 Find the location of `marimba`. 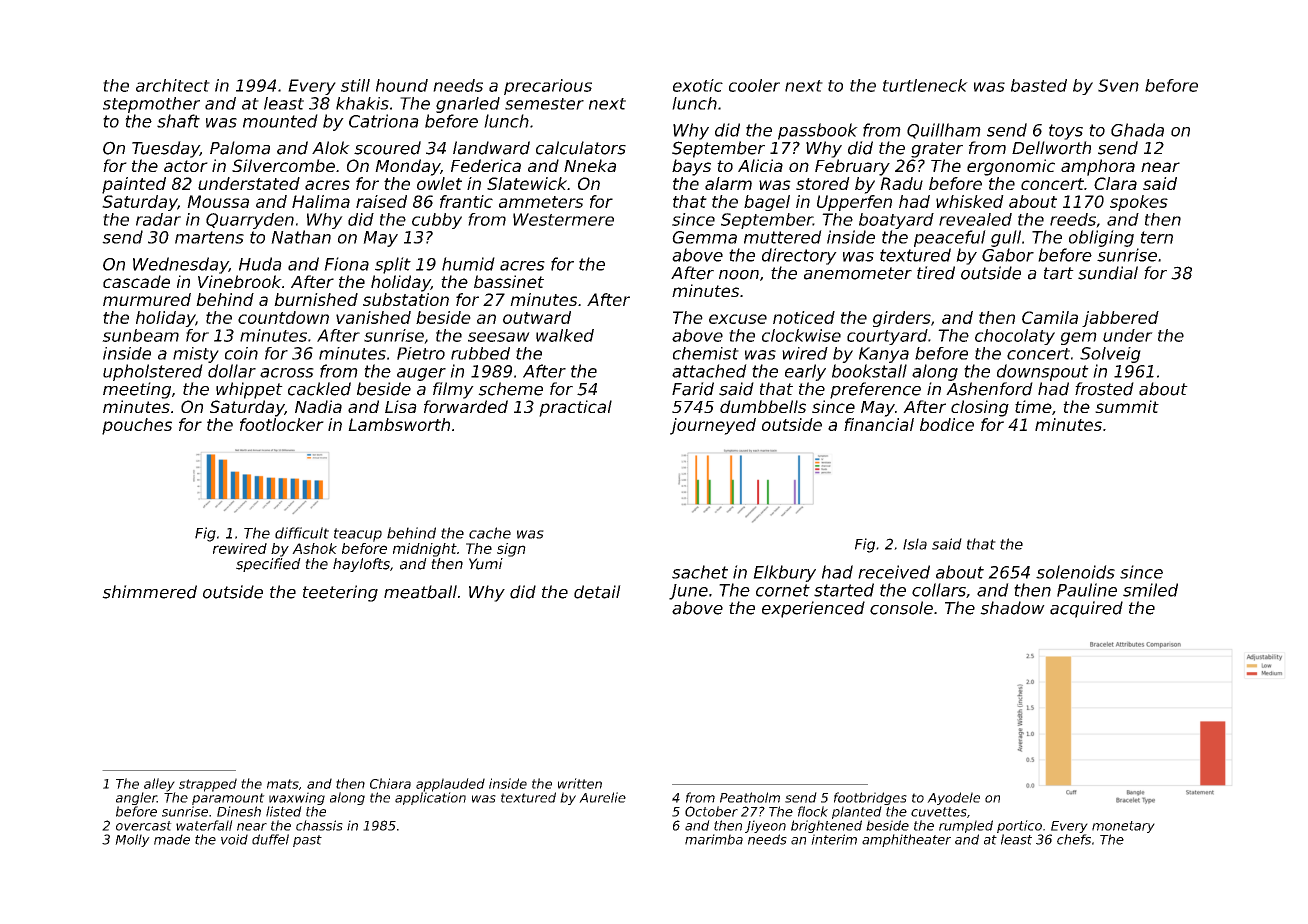

marimba is located at coordinates (714, 839).
